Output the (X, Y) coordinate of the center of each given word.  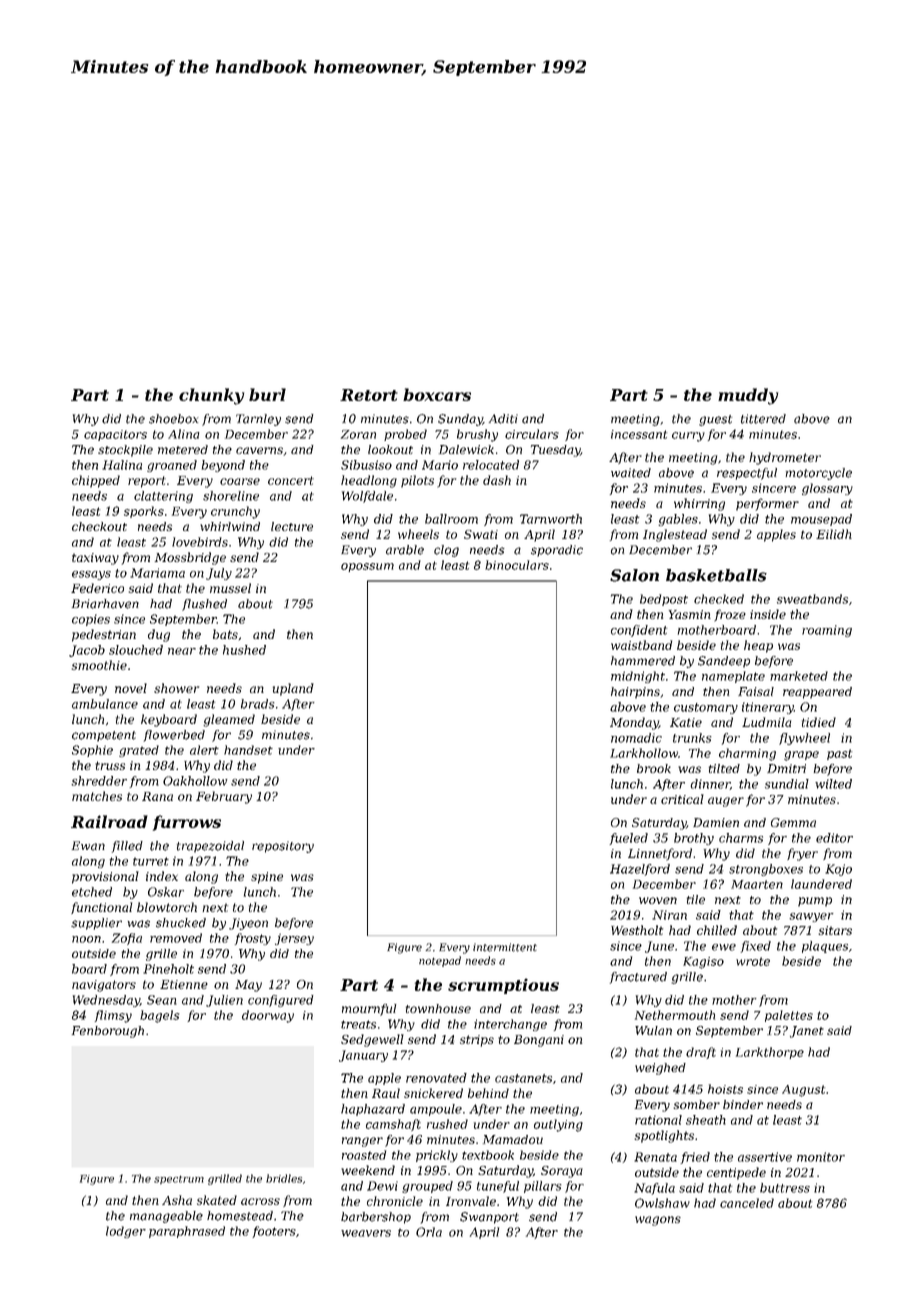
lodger (126, 1232)
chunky (211, 396)
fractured (638, 978)
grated (139, 751)
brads (258, 704)
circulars (532, 434)
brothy (694, 839)
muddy (748, 396)
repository (283, 847)
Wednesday (106, 1001)
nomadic (636, 738)
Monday (634, 723)
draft (701, 1053)
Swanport (489, 1218)
